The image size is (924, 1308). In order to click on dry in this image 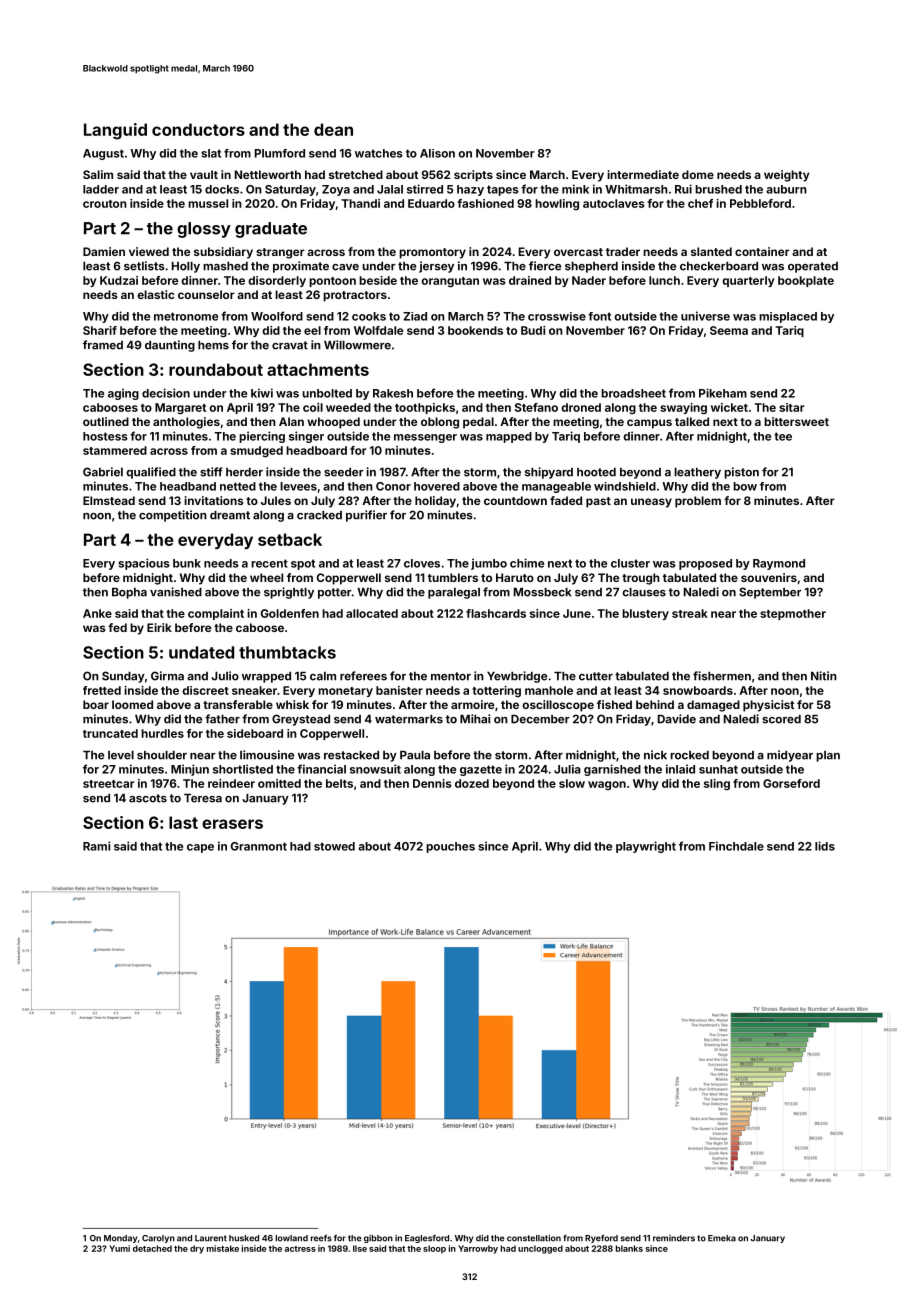, I will do `click(197, 1249)`.
